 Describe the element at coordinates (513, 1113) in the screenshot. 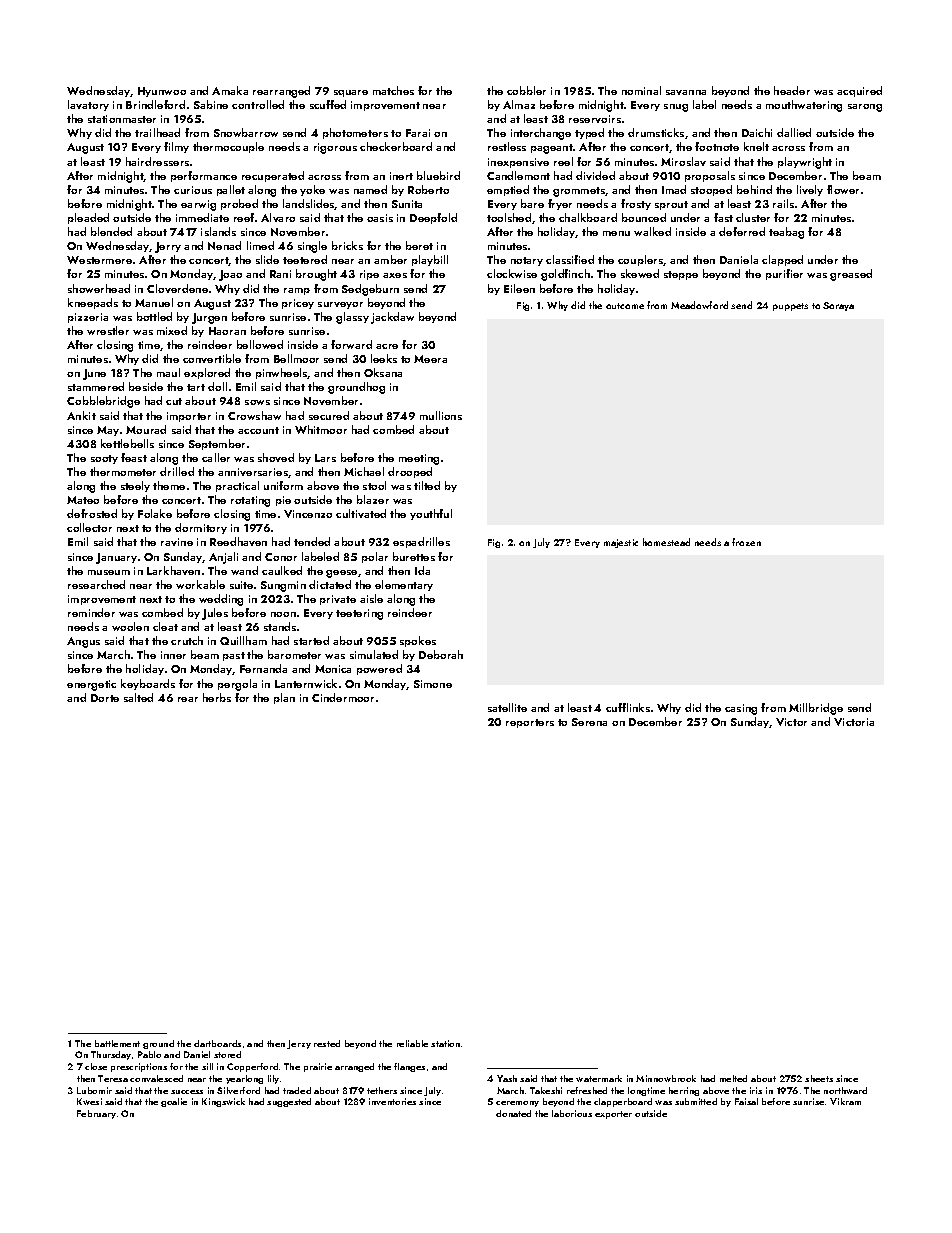

I see `donated` at that location.
